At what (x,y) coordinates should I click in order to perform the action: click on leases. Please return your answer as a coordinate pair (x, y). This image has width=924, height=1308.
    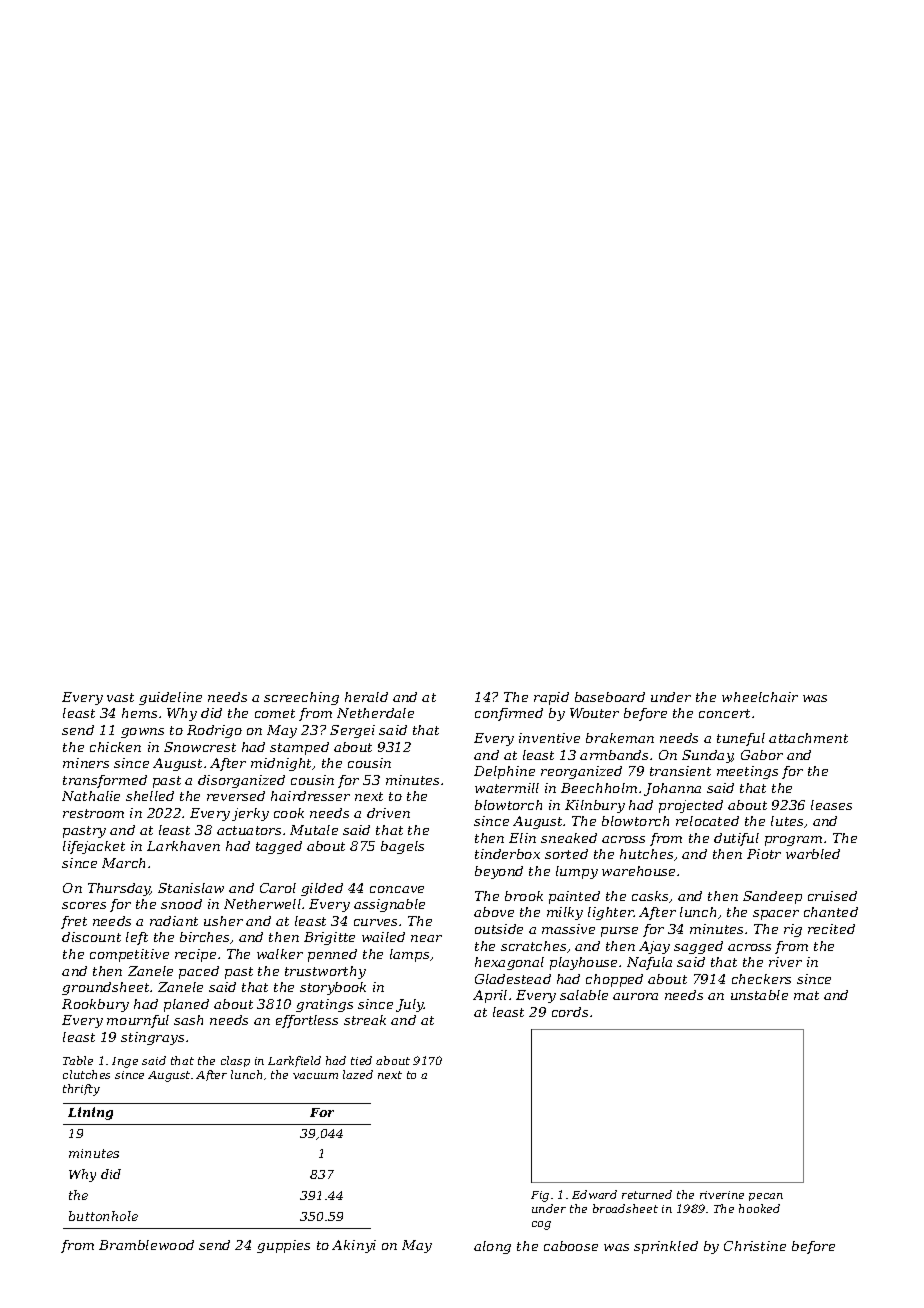
    Looking at the image, I should click on (831, 805).
